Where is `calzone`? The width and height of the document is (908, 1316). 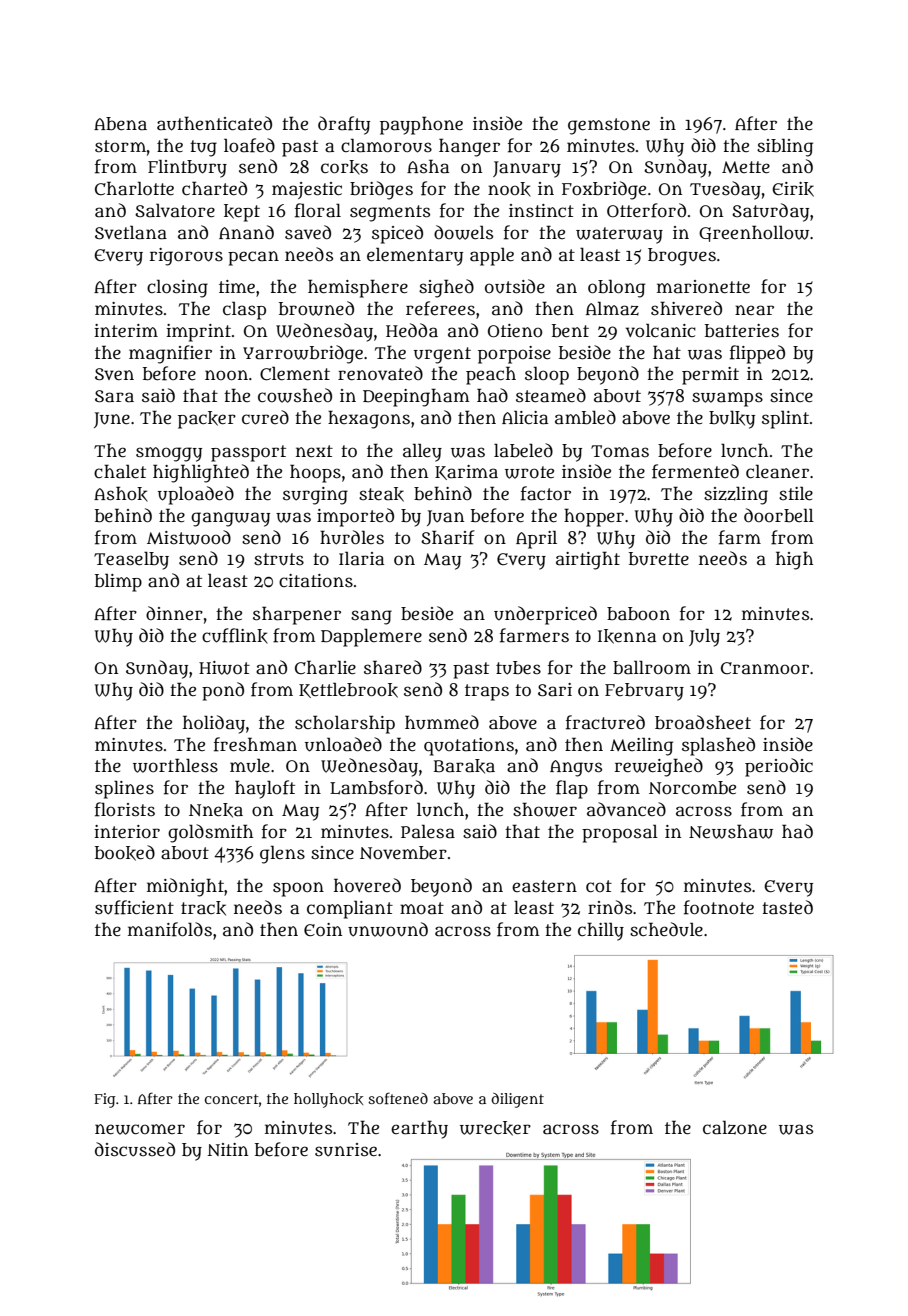
calzone is located at coordinates (735, 1128).
